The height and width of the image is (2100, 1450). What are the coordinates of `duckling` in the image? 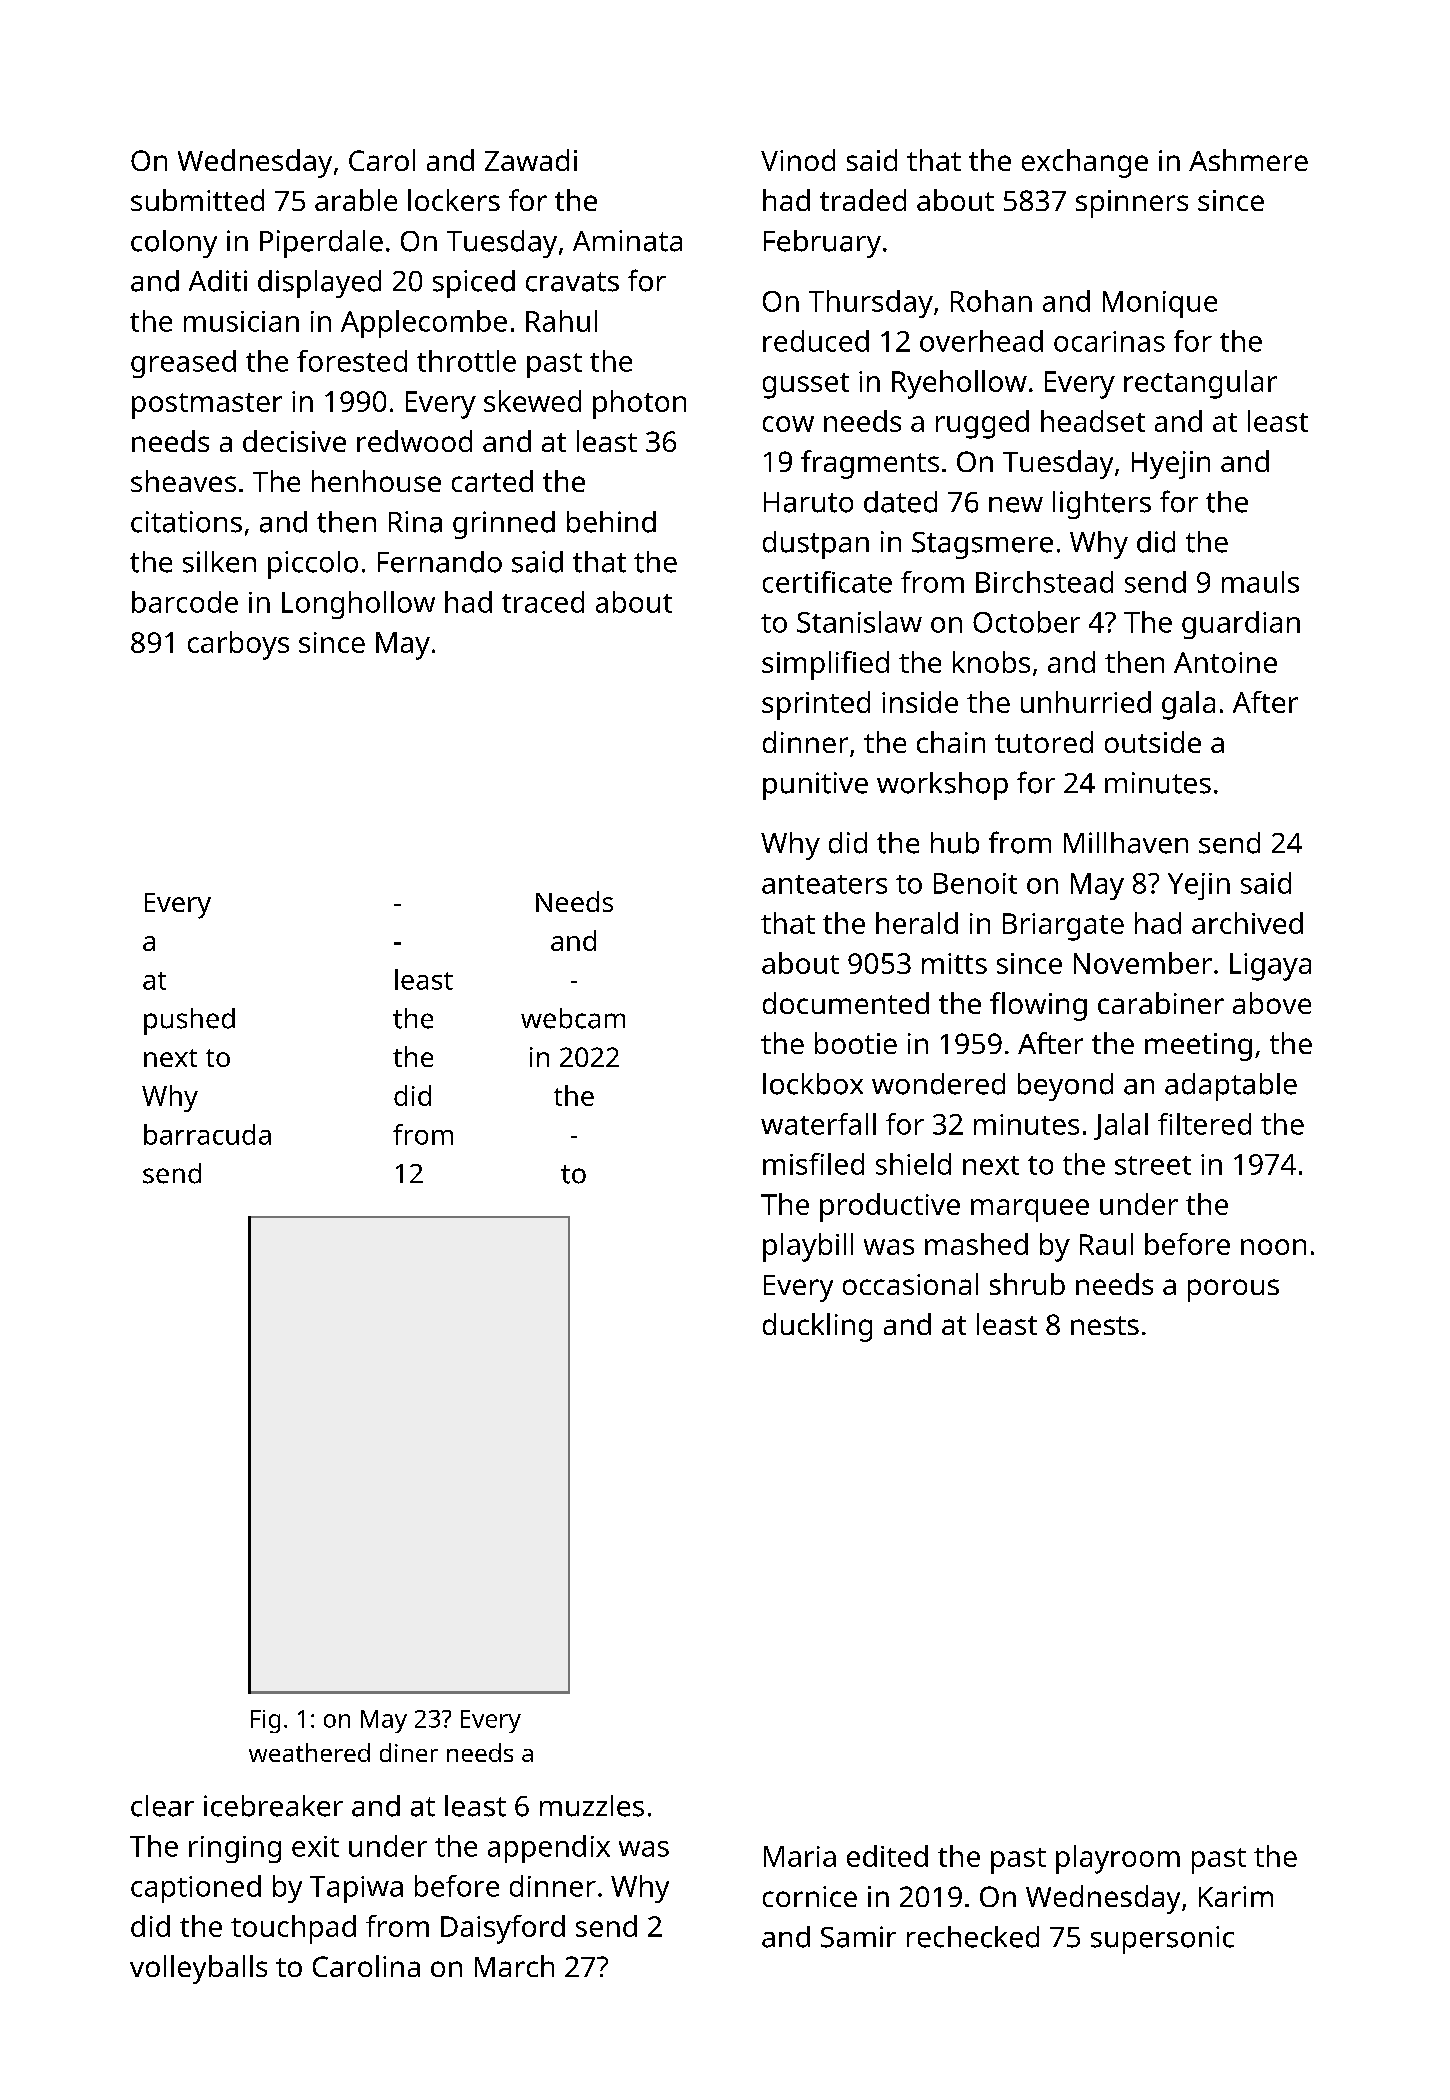 It's located at (817, 1327).
